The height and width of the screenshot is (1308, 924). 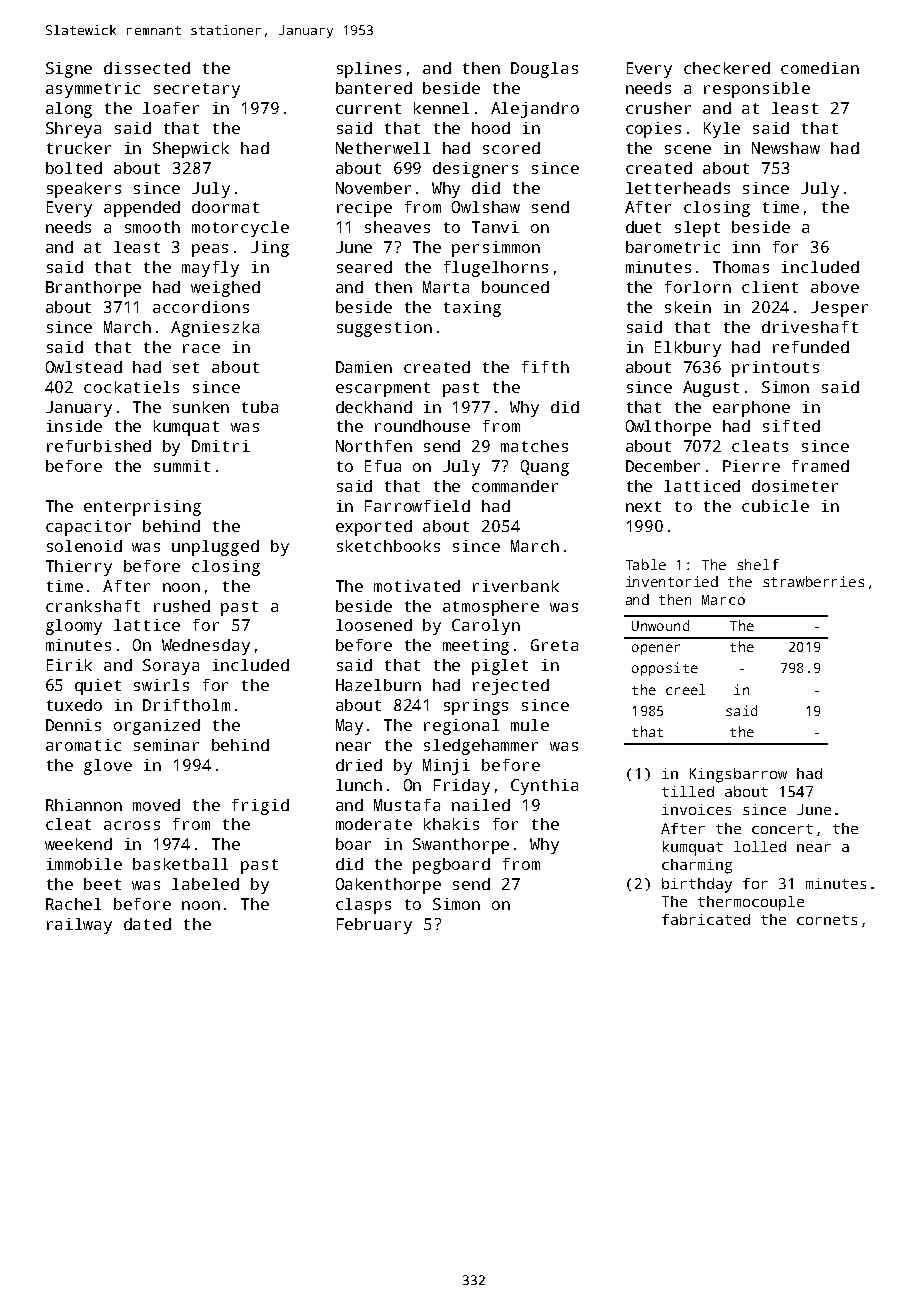 I want to click on fabricated, so click(x=706, y=919).
